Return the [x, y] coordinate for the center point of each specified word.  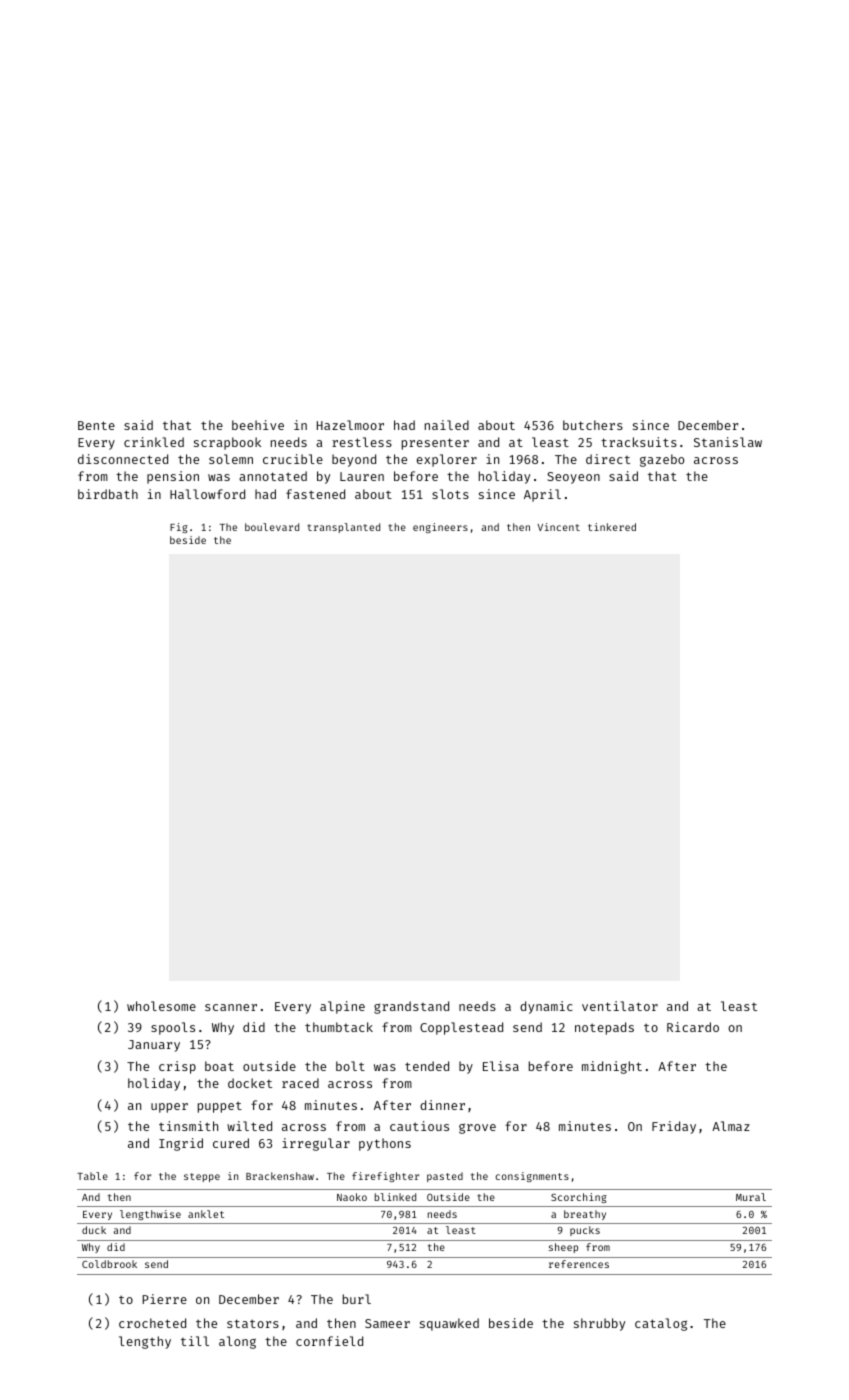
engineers [440, 528]
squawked [449, 1324]
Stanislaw [728, 442]
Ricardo [693, 1027]
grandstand [411, 1007]
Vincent [558, 527]
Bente [96, 425]
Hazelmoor [350, 425]
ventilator [620, 1006]
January [154, 1046]
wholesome [161, 1006]
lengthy [145, 1342]
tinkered [612, 527]
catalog [661, 1324]
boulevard [272, 527]
